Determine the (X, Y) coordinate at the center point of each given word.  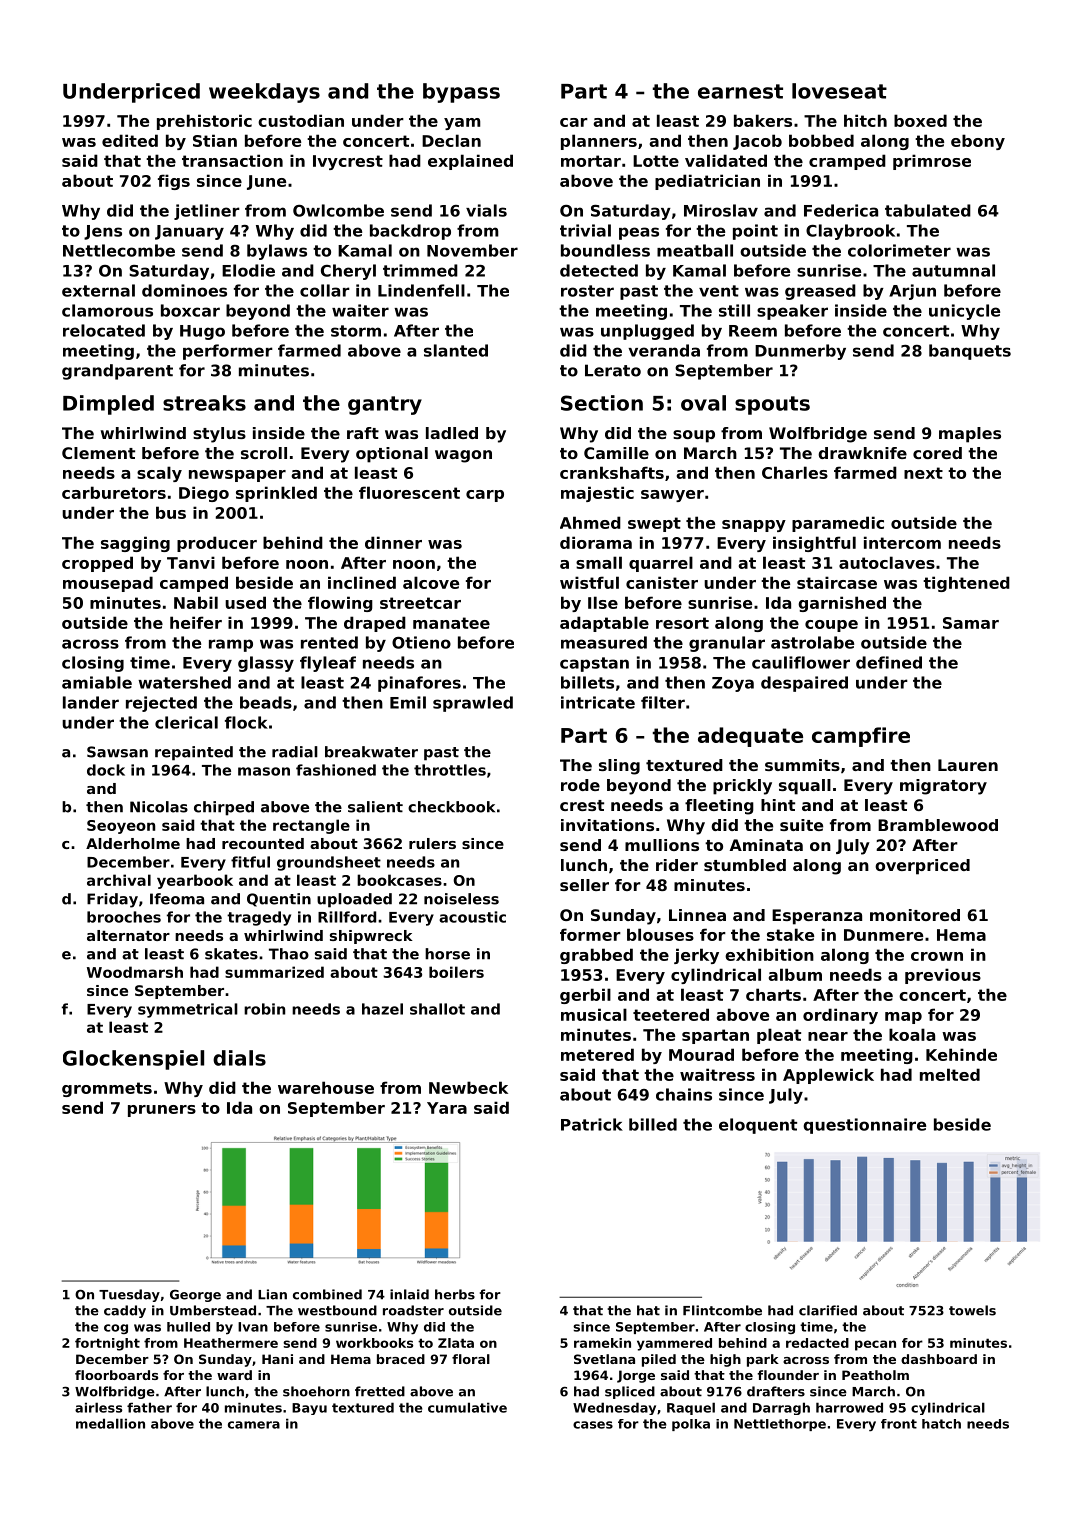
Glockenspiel (133, 1060)
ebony (978, 142)
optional (392, 455)
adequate (750, 737)
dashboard (939, 1359)
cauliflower (801, 662)
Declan (451, 140)
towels (972, 1310)
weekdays (264, 93)
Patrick (592, 1124)
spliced (630, 1392)
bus (171, 512)
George (195, 1296)
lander (91, 702)
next (923, 473)
